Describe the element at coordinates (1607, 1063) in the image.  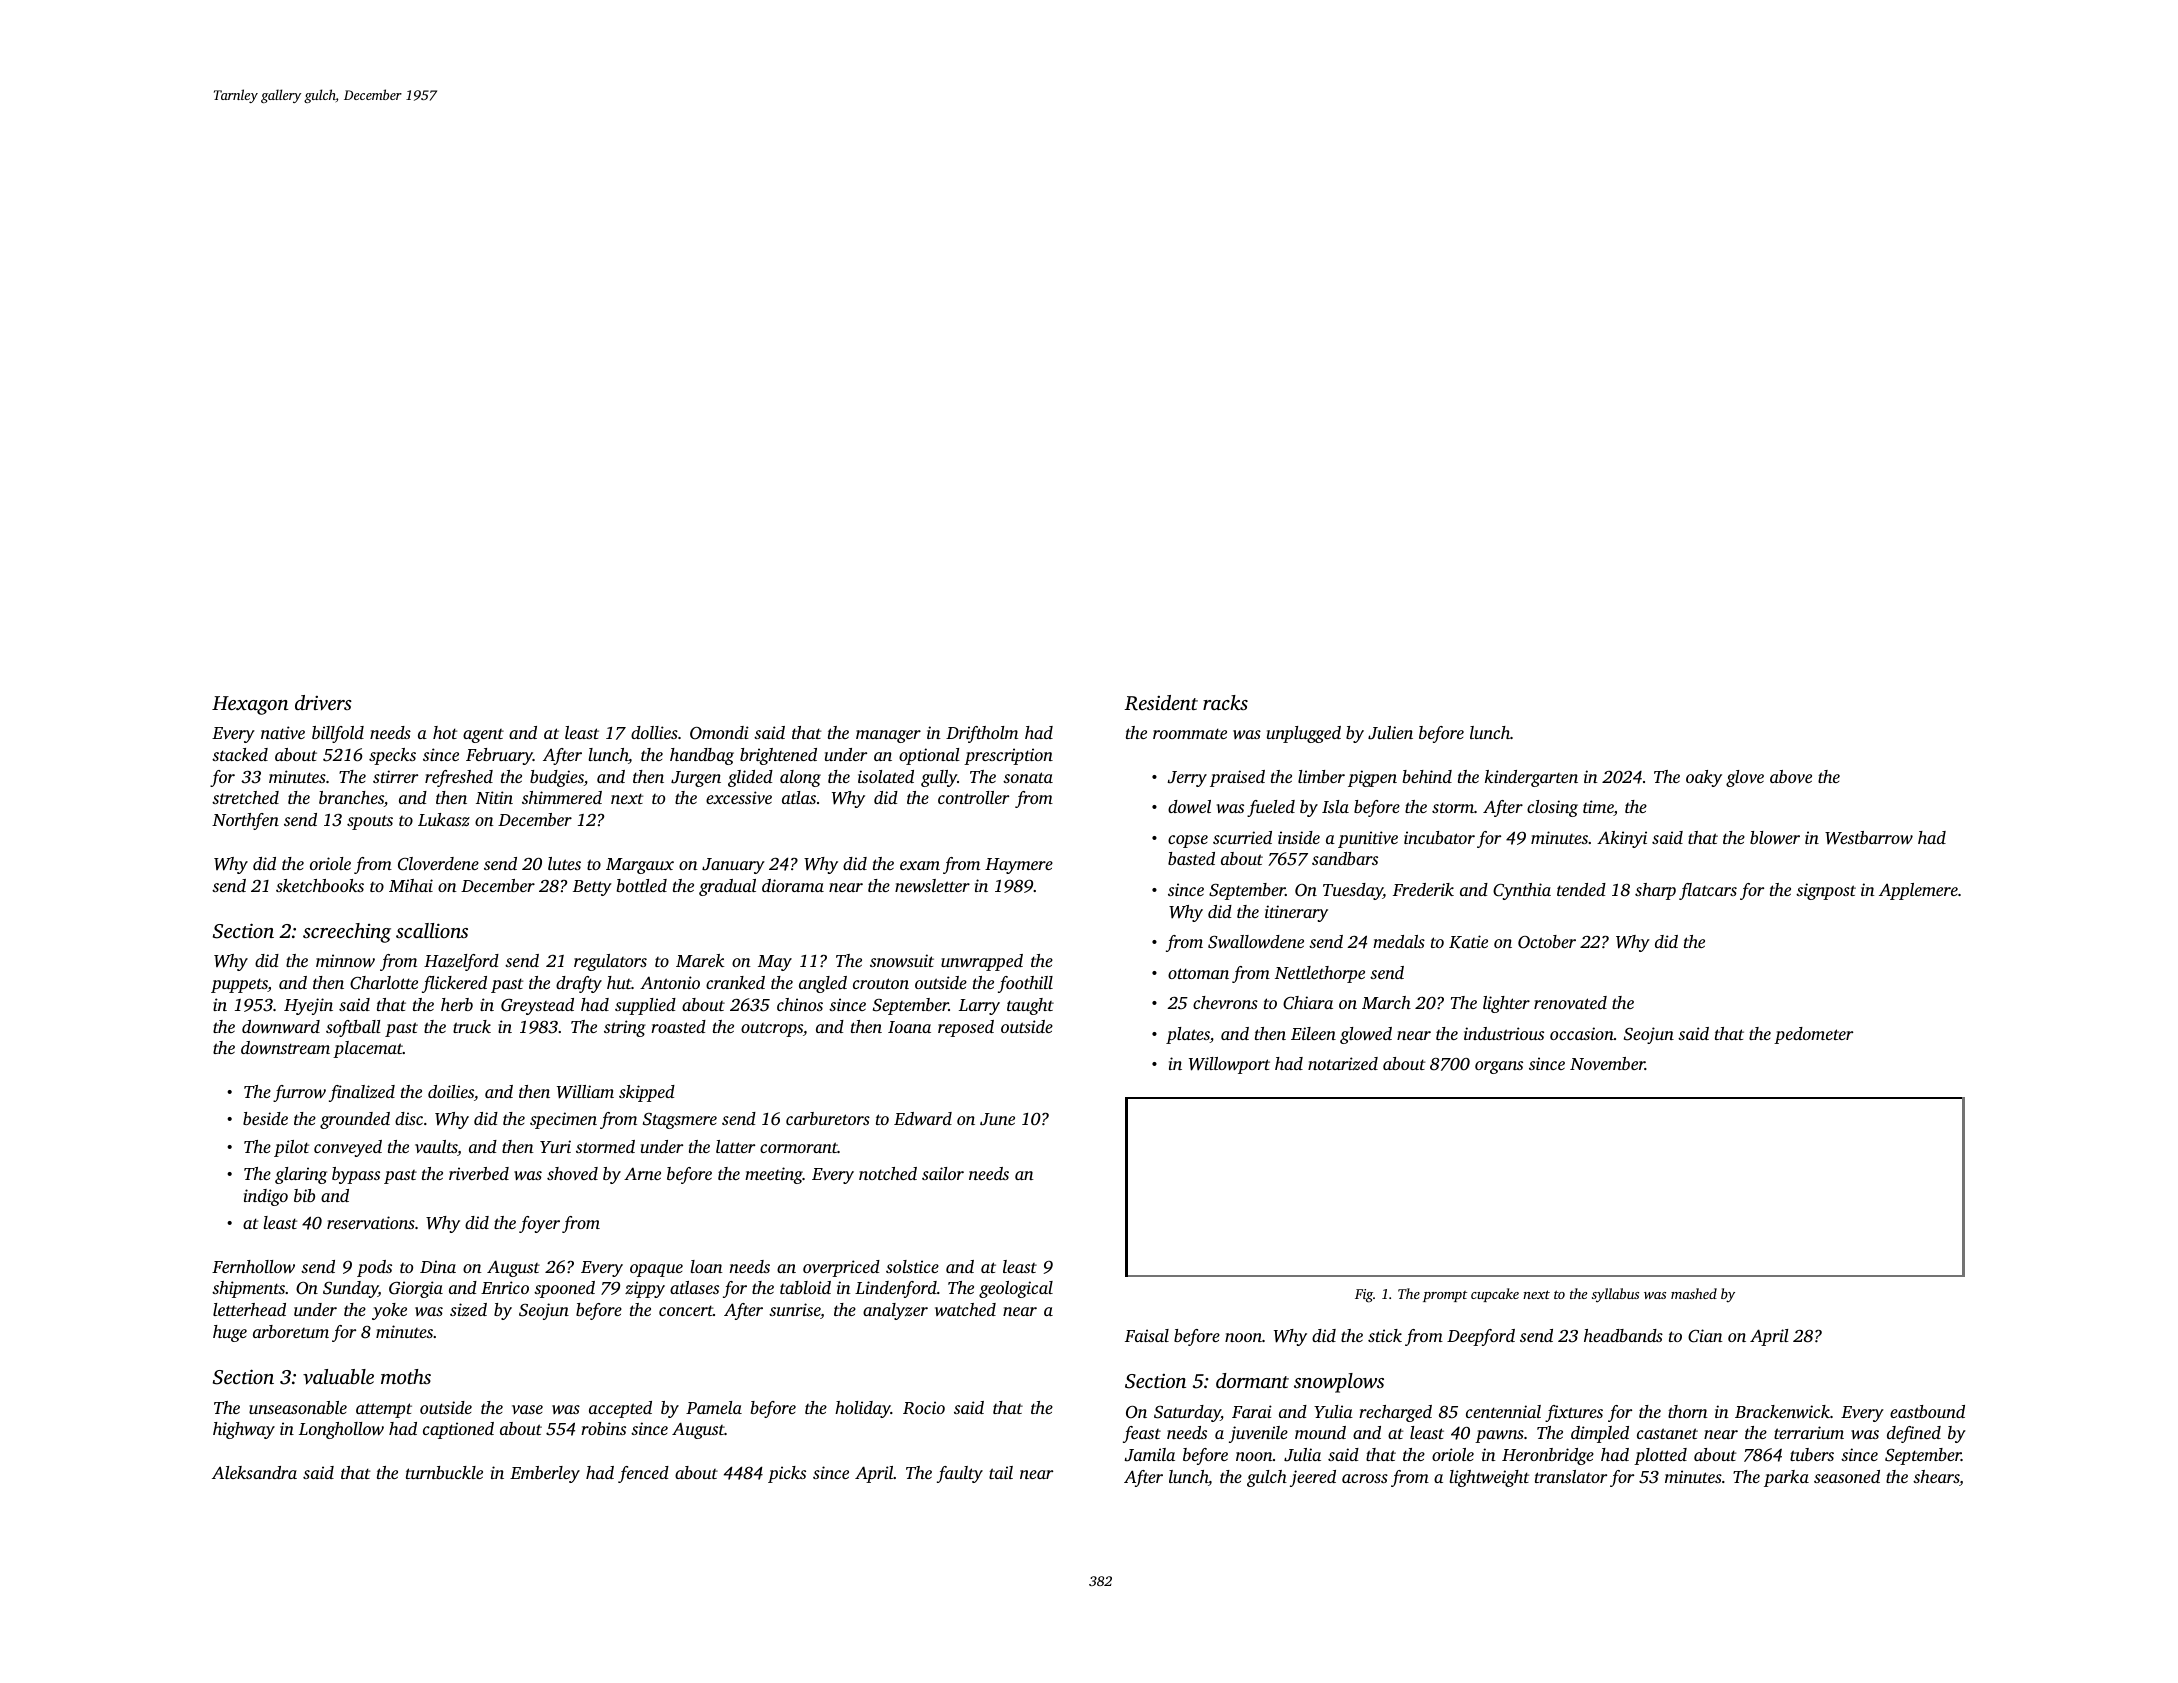
I see `November` at that location.
